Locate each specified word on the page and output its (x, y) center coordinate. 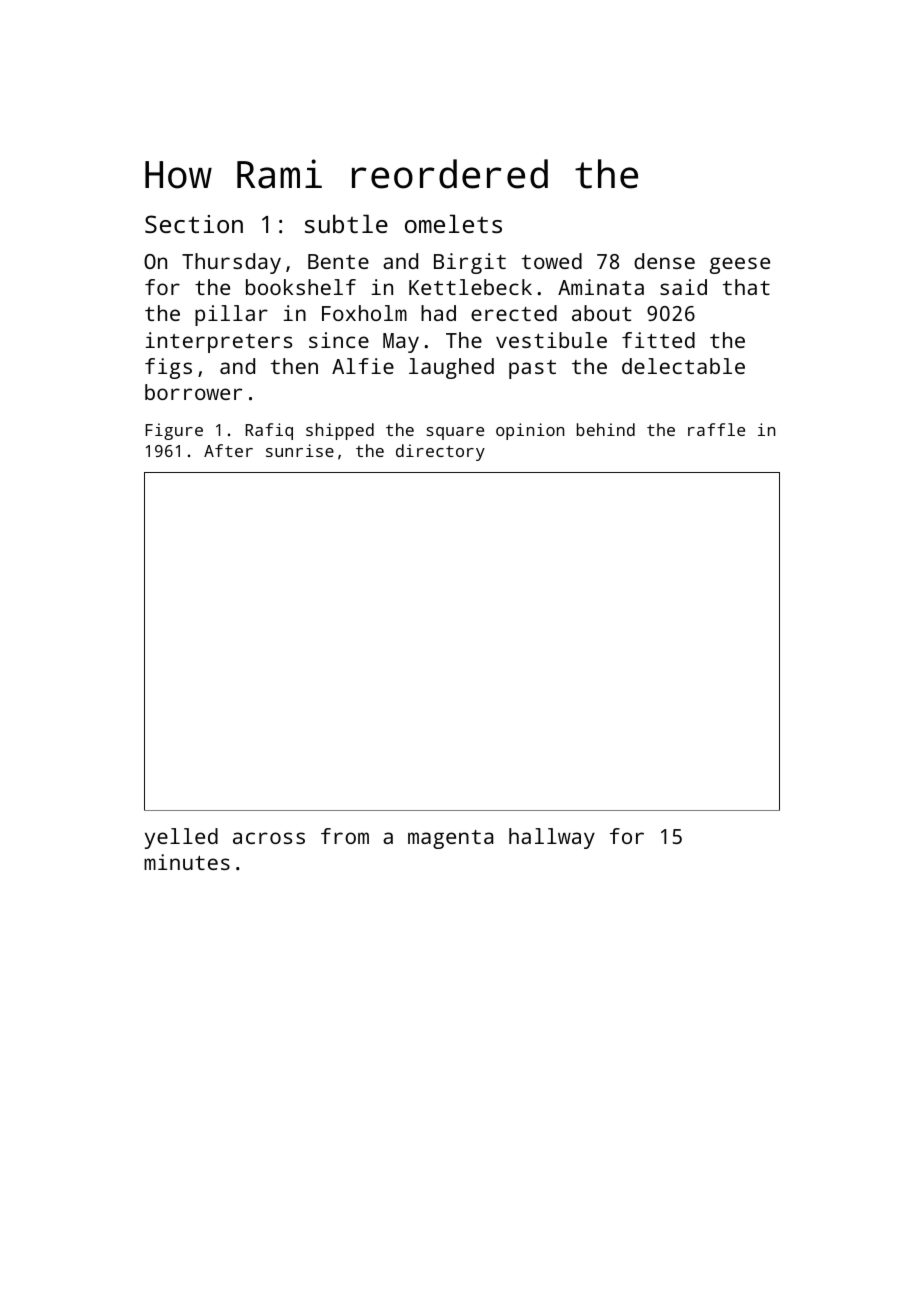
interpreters (219, 342)
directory (440, 452)
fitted (658, 340)
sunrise (300, 450)
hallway (552, 838)
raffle (716, 429)
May (401, 343)
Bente (338, 261)
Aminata (601, 287)
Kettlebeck (470, 287)
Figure (174, 431)
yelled (181, 838)
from (345, 836)
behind (606, 429)
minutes (187, 862)
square (455, 433)
